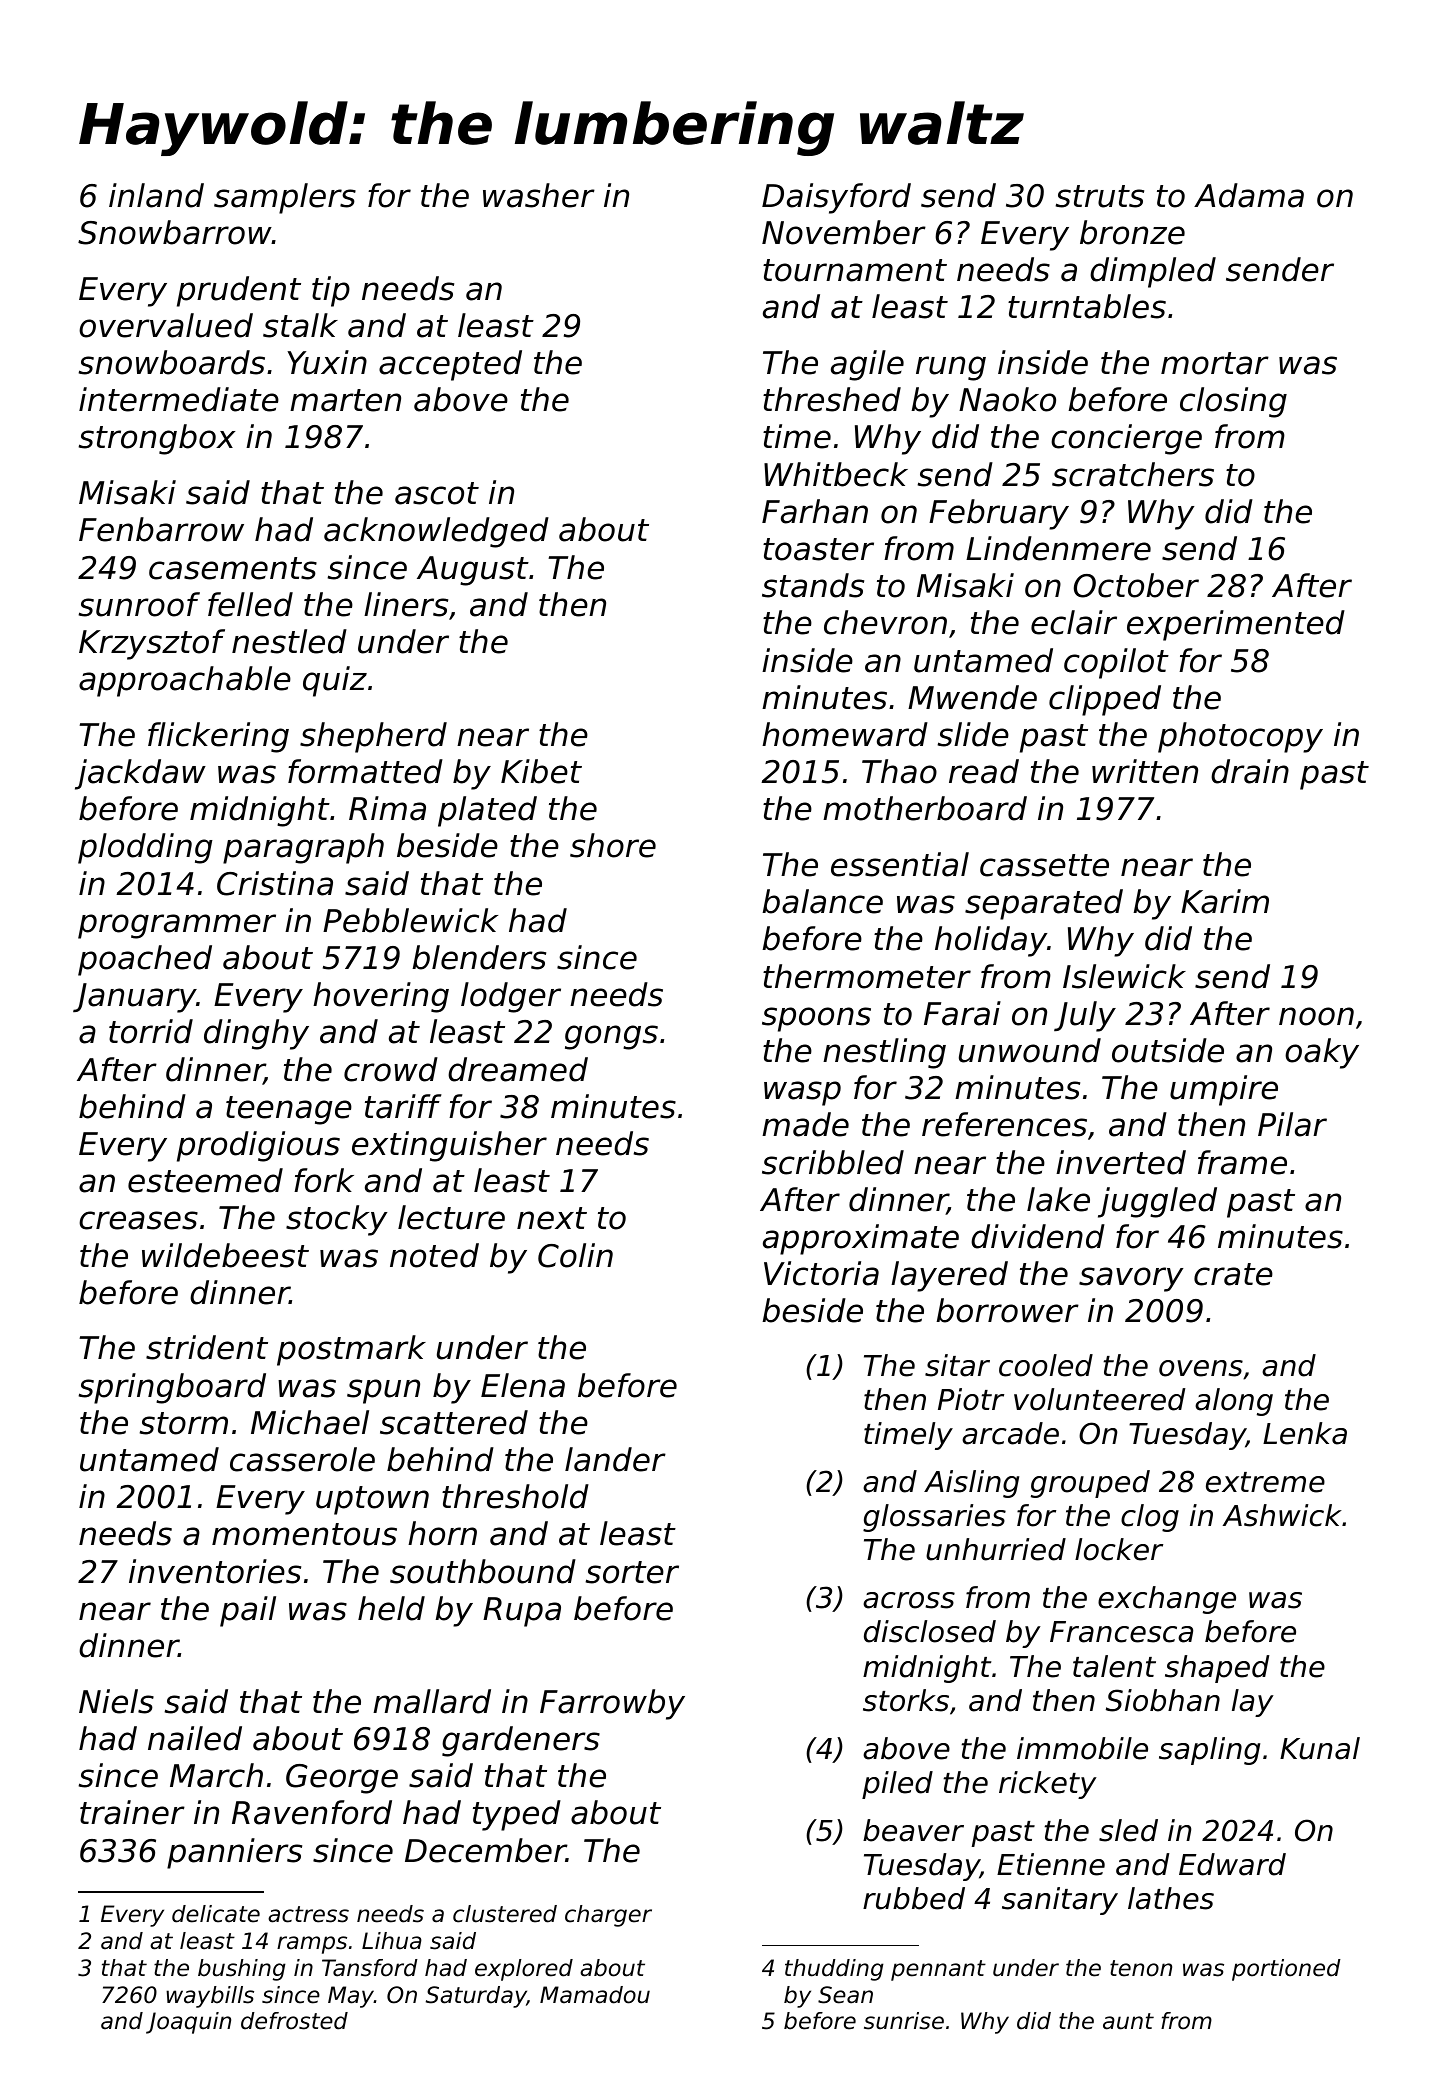 This page has width=1450, height=2100. Describe the element at coordinates (1058, 548) in the page. I see `Lindenmere` at that location.
